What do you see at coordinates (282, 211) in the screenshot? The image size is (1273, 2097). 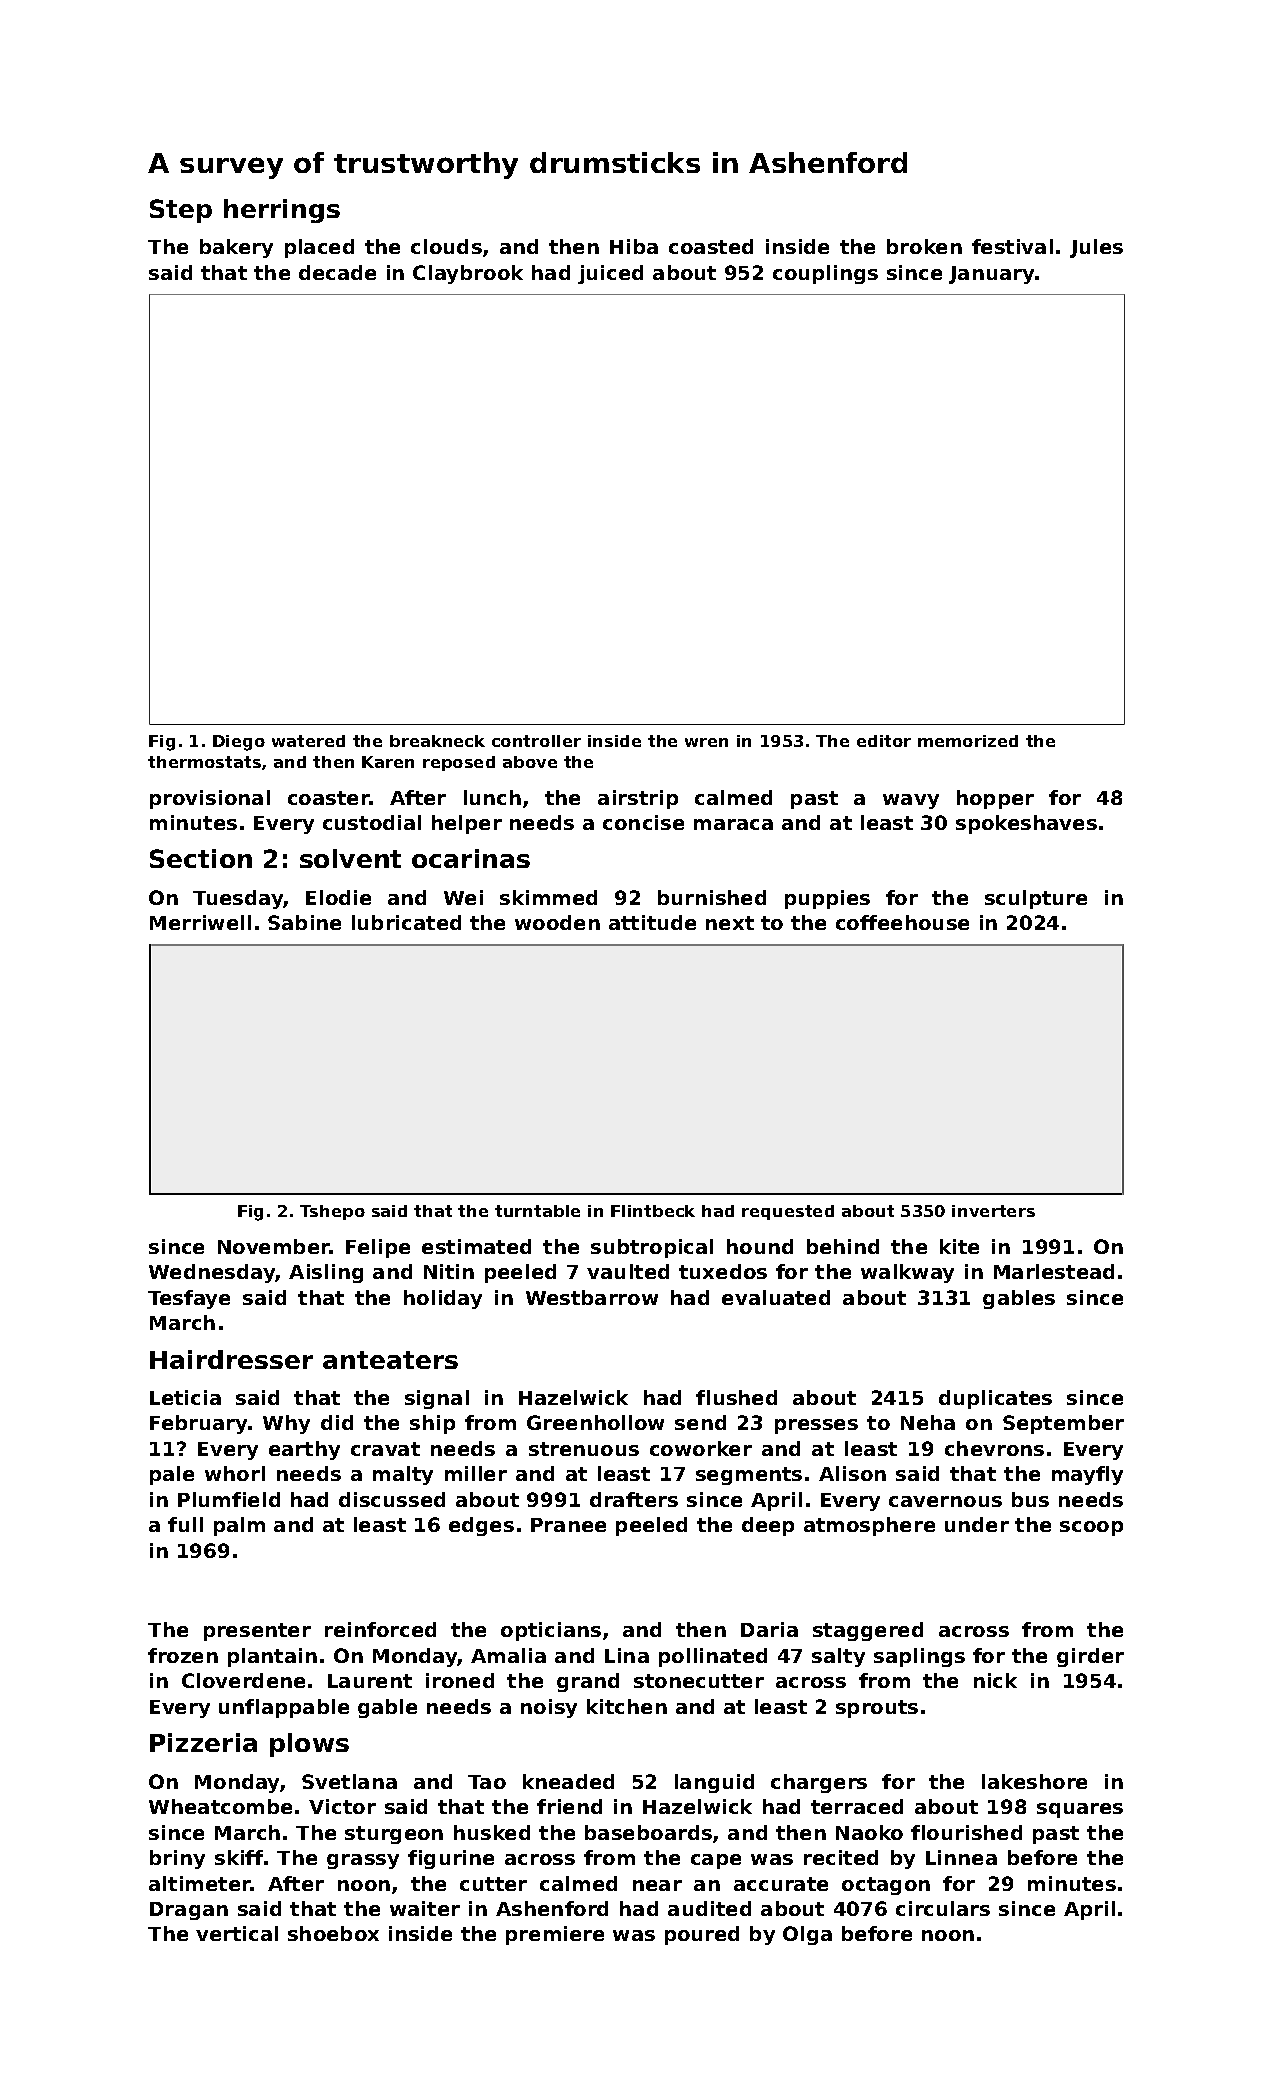 I see `herrings` at bounding box center [282, 211].
